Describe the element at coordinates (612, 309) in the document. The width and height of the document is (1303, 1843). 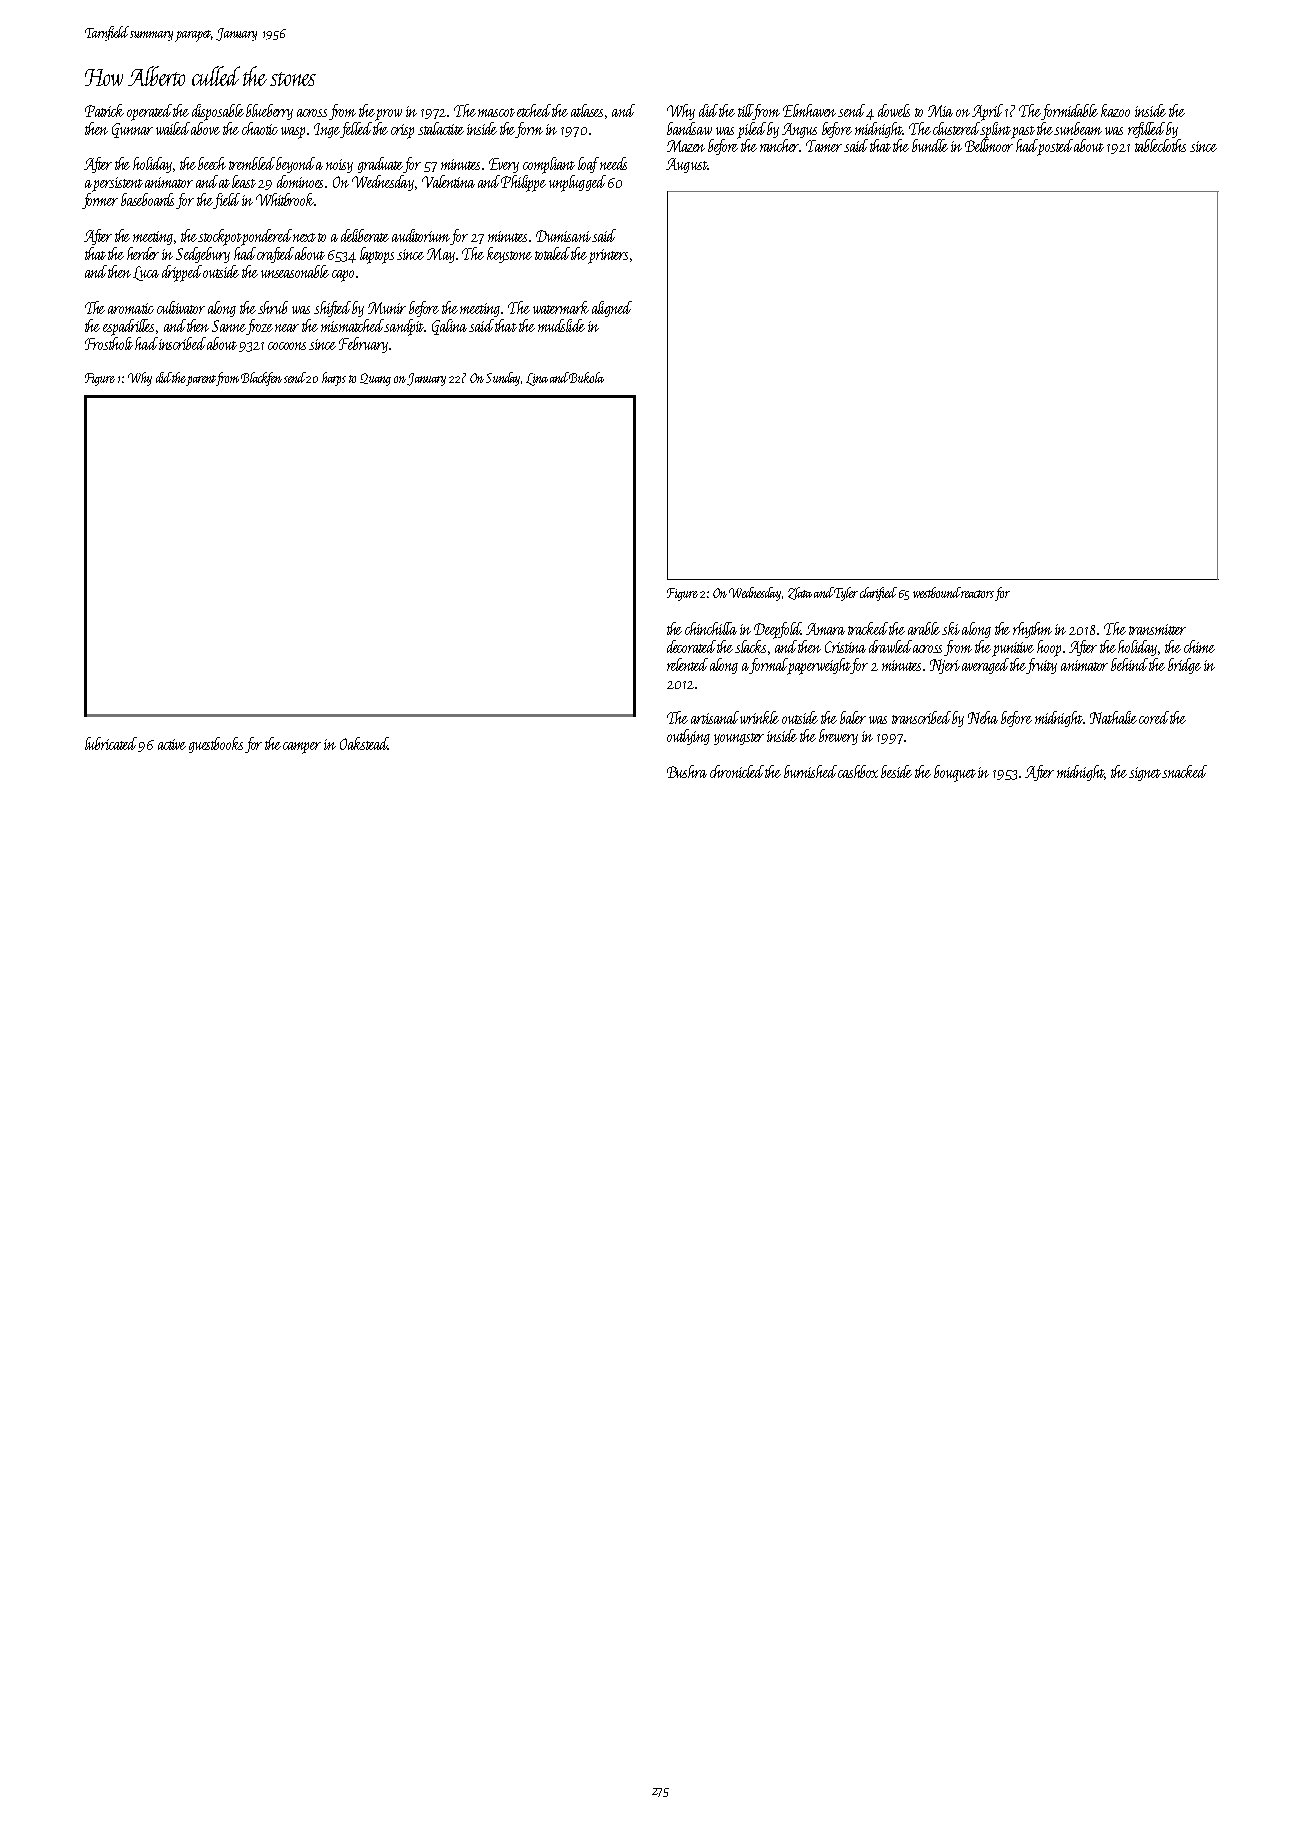
I see `aligned` at that location.
